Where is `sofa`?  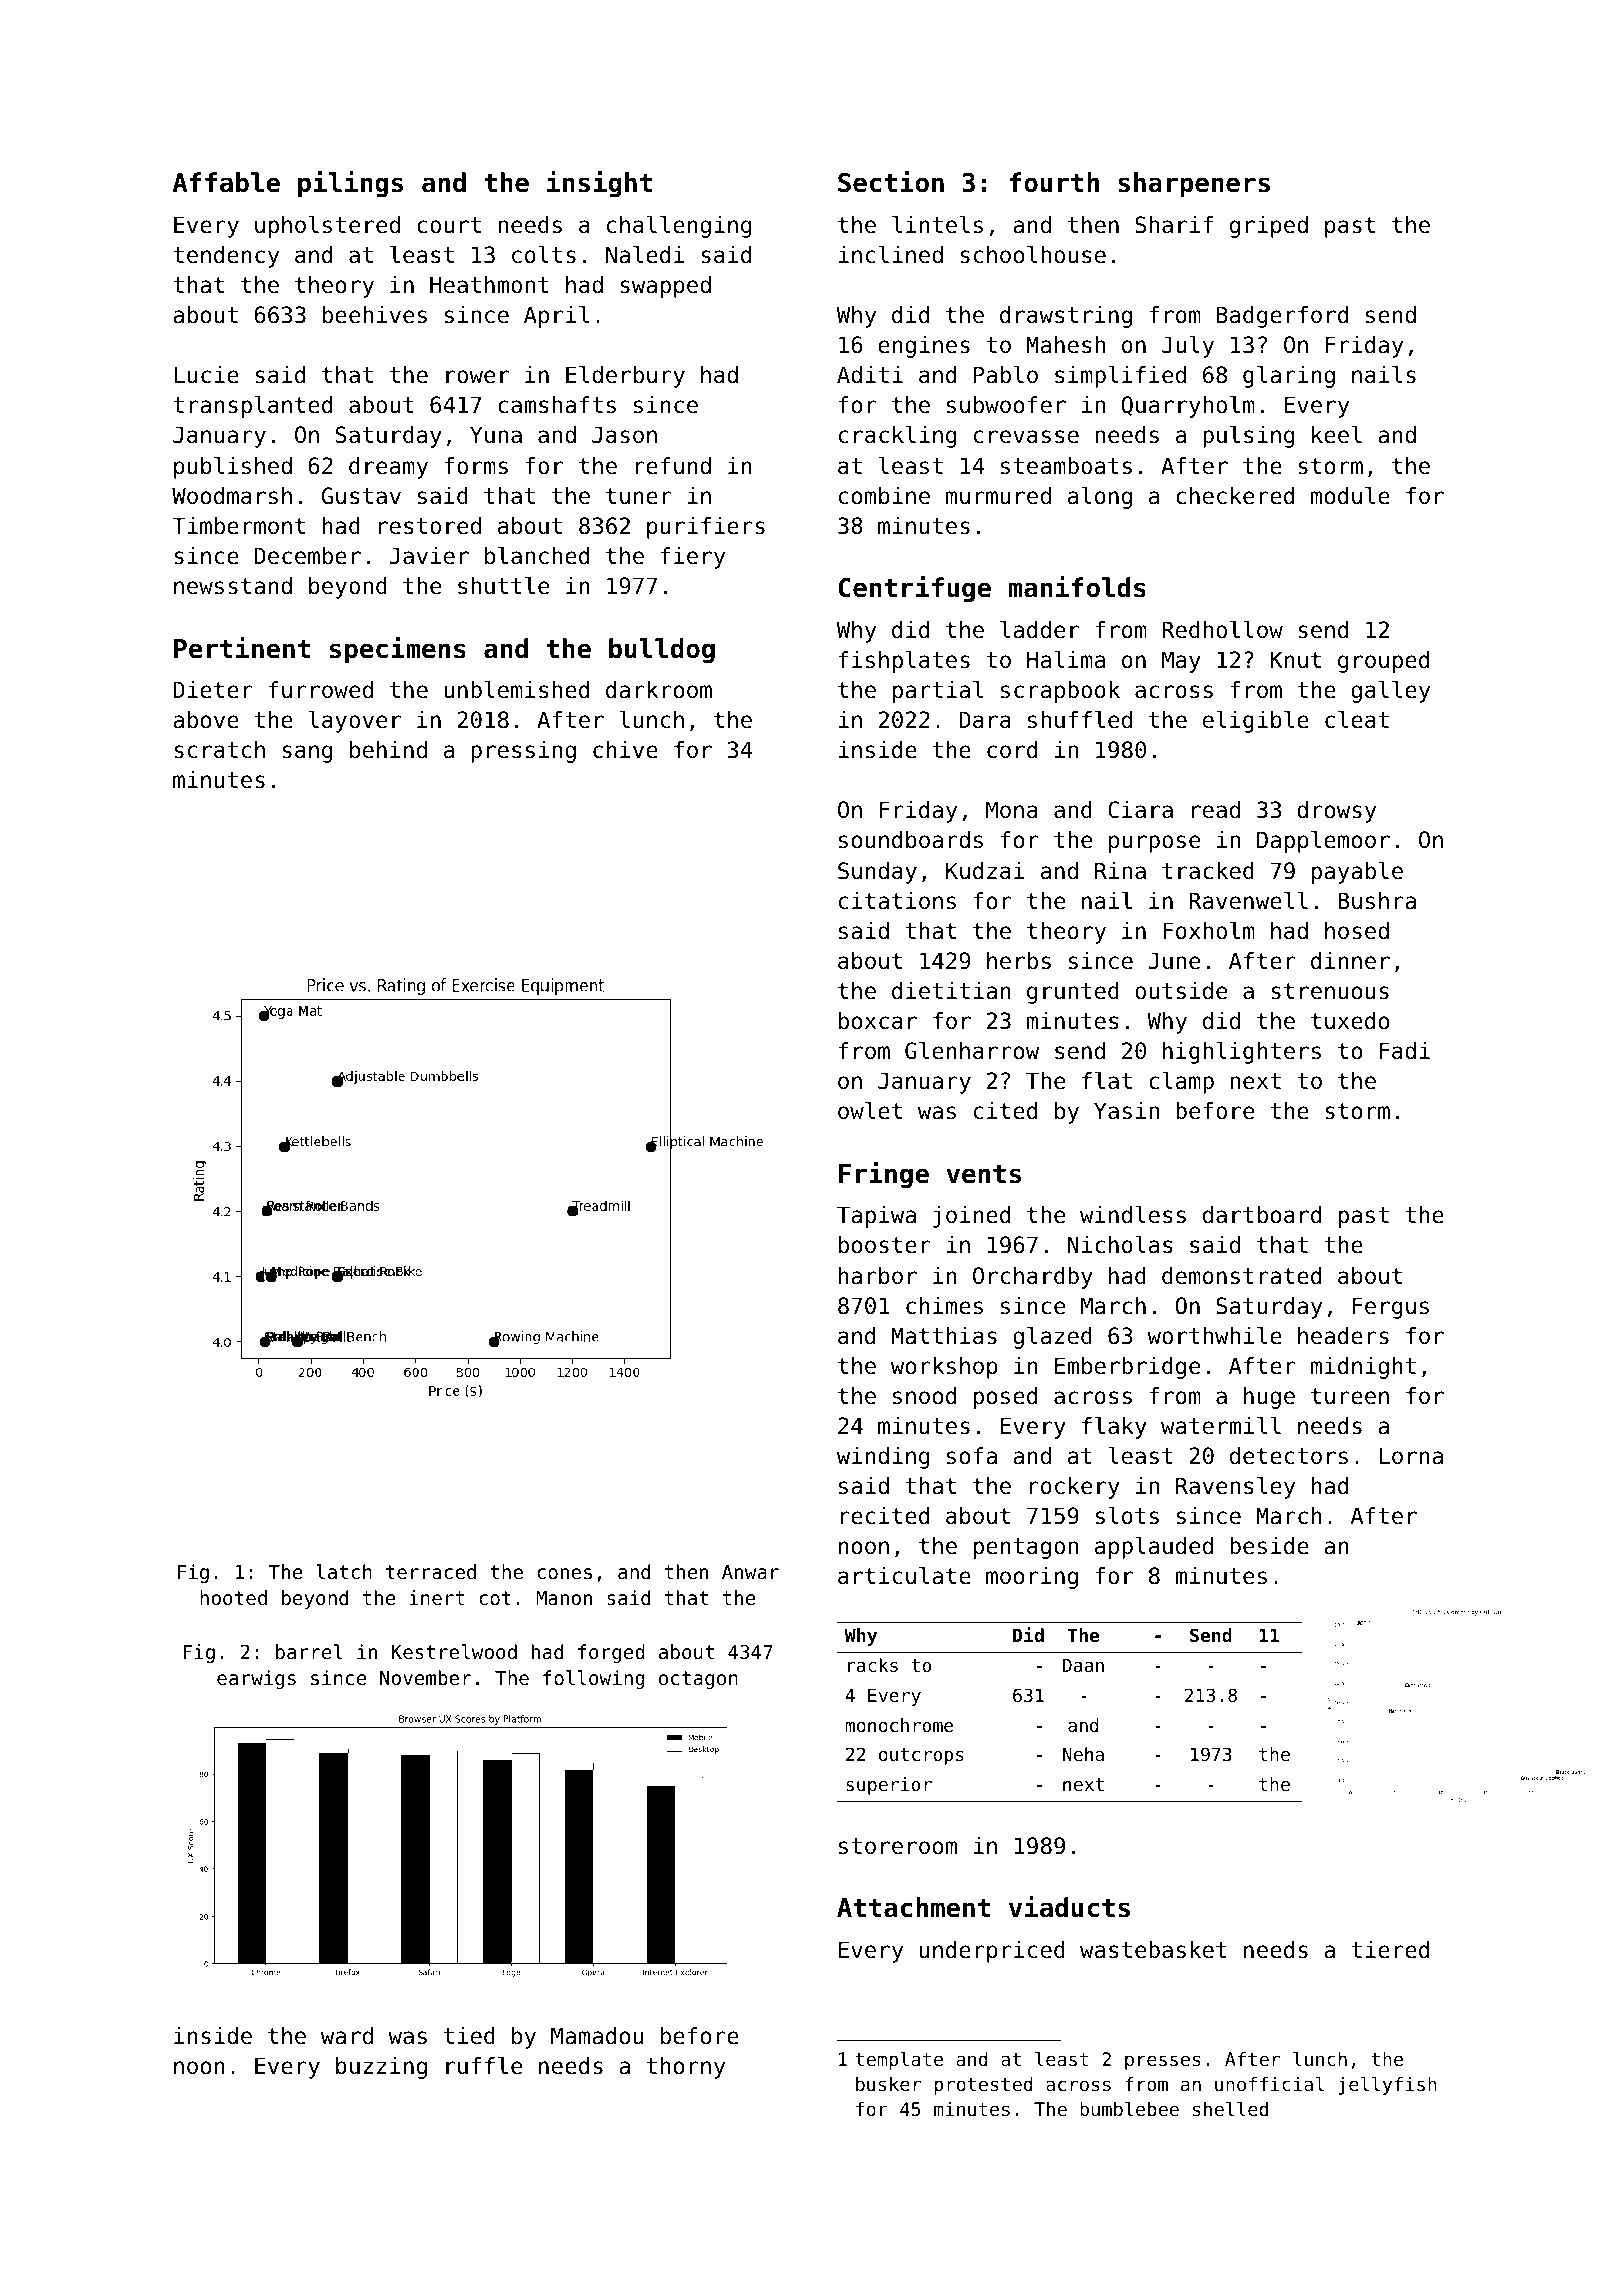 sofa is located at coordinates (972, 1456).
